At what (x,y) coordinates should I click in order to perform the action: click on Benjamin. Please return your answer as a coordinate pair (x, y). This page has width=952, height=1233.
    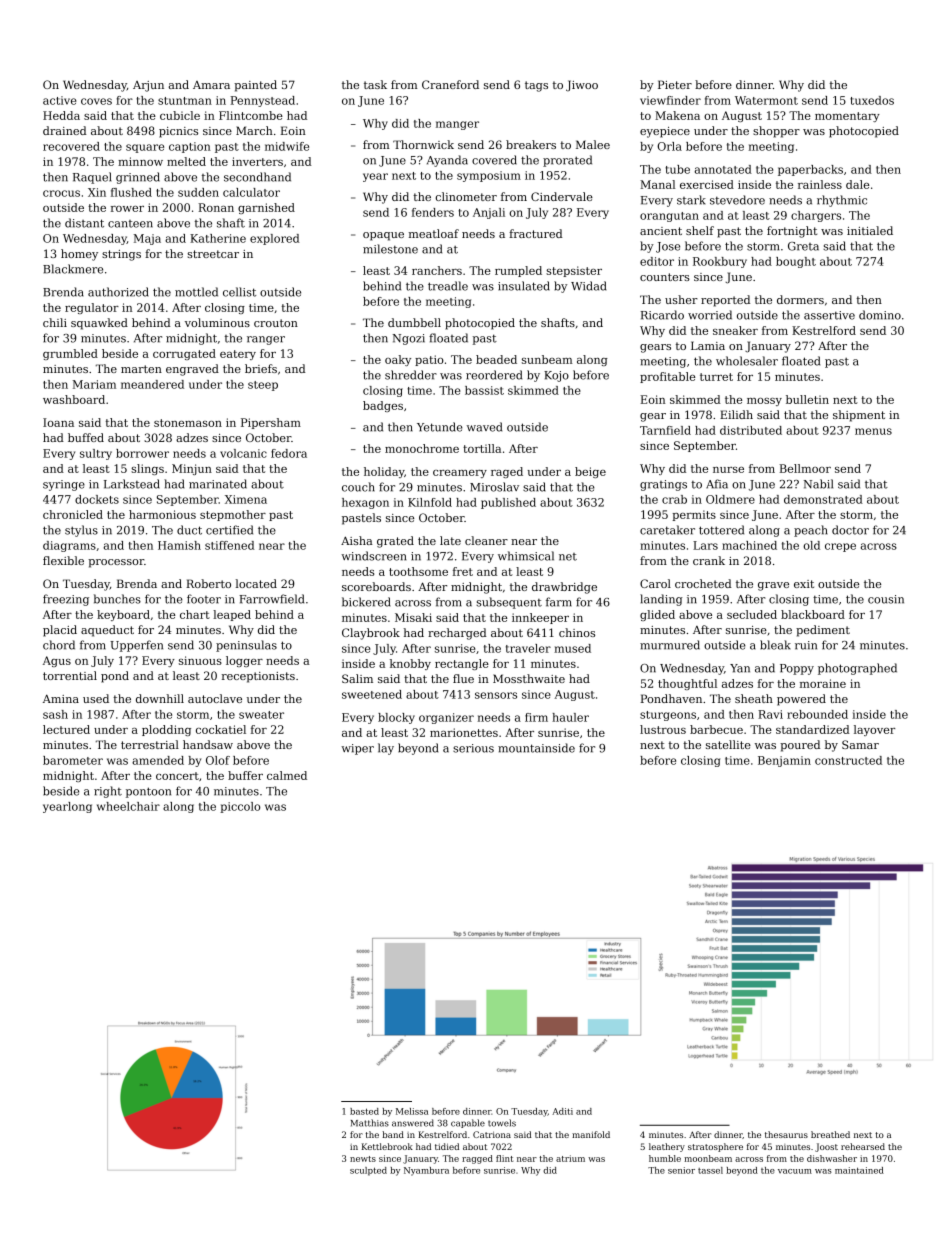
    Looking at the image, I should click on (784, 761).
